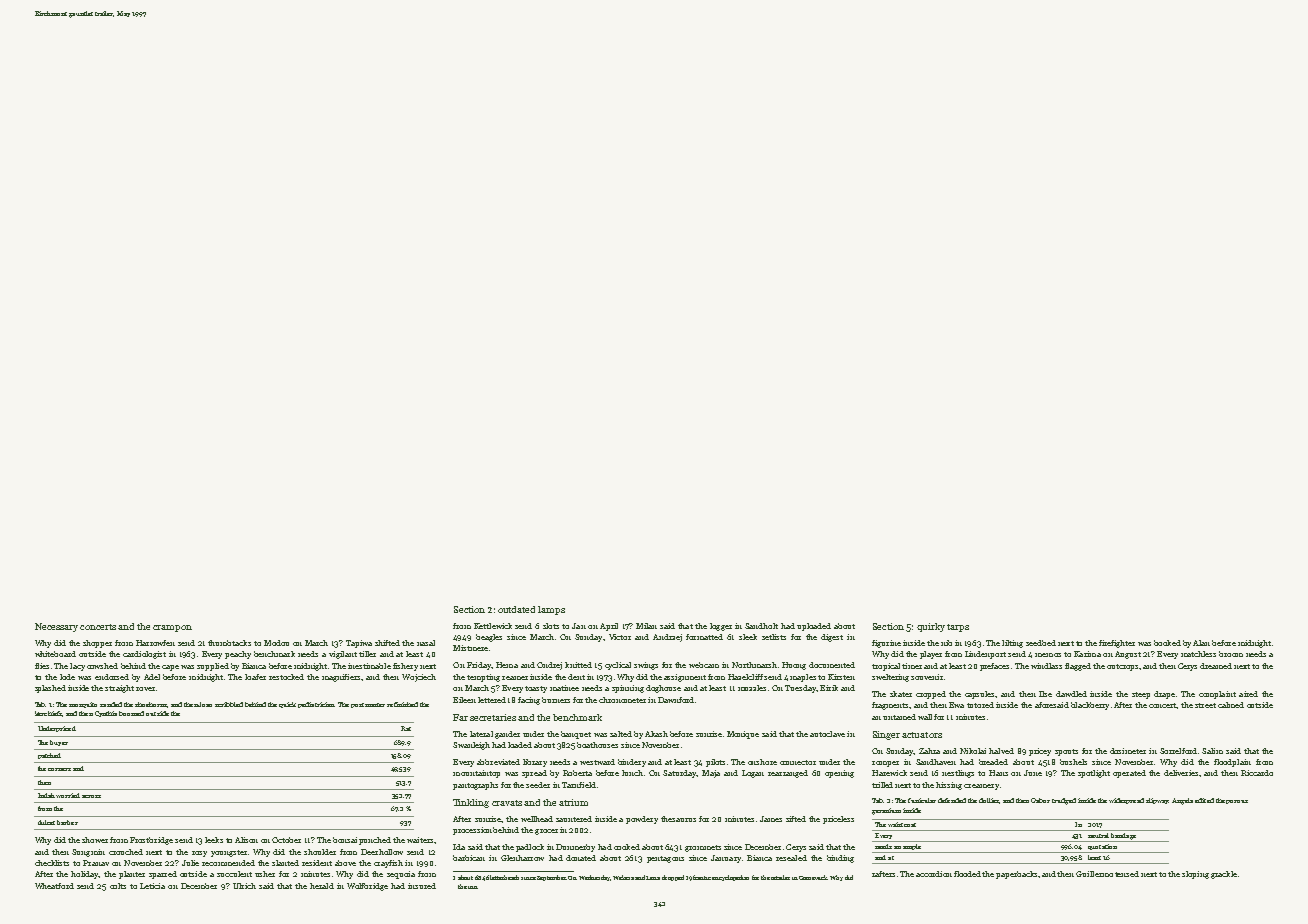  Describe the element at coordinates (748, 637) in the document. I see `sleek` at that location.
